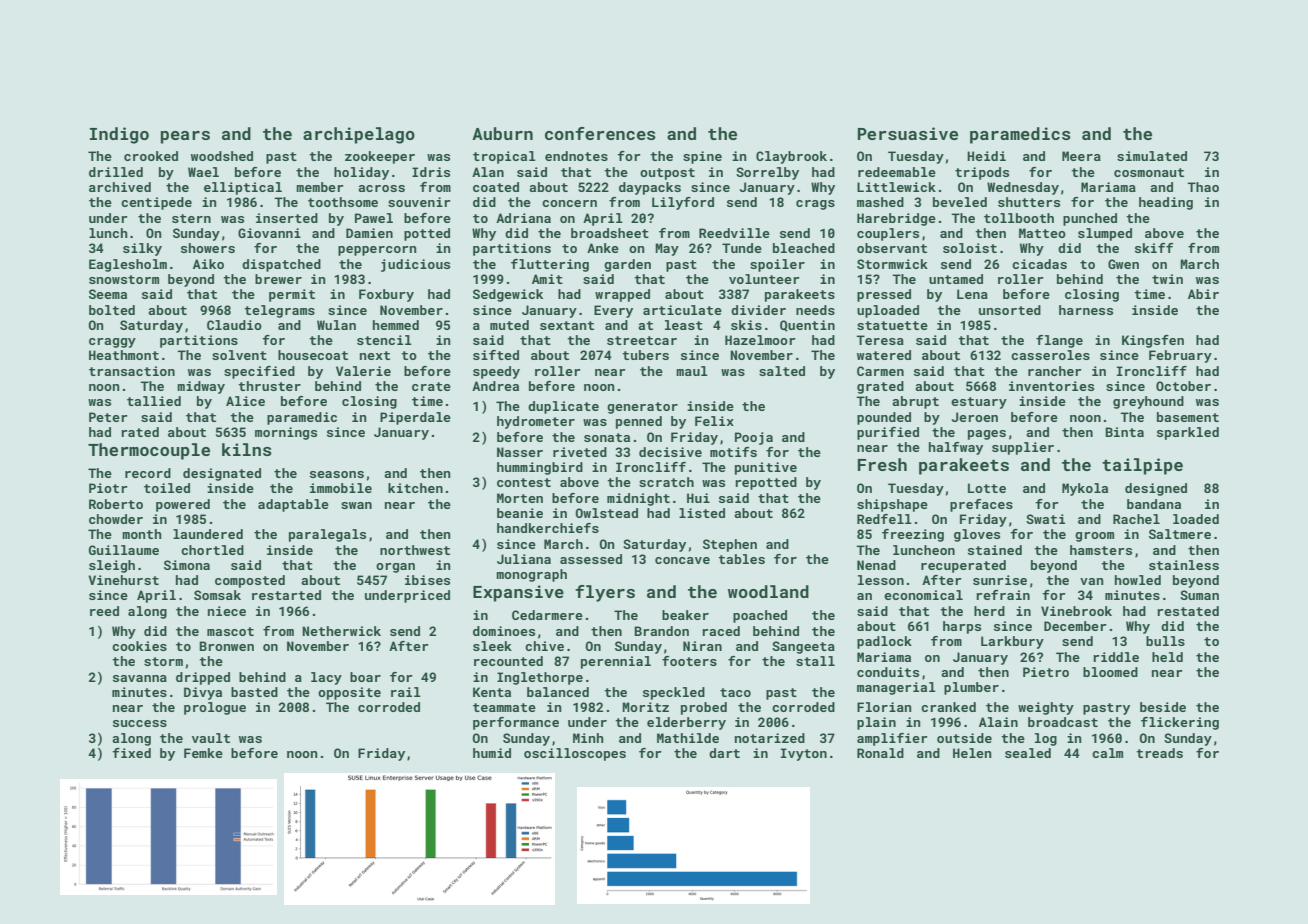 Image resolution: width=1308 pixels, height=924 pixels. What do you see at coordinates (575, 754) in the image?
I see `oscilloscopes` at bounding box center [575, 754].
